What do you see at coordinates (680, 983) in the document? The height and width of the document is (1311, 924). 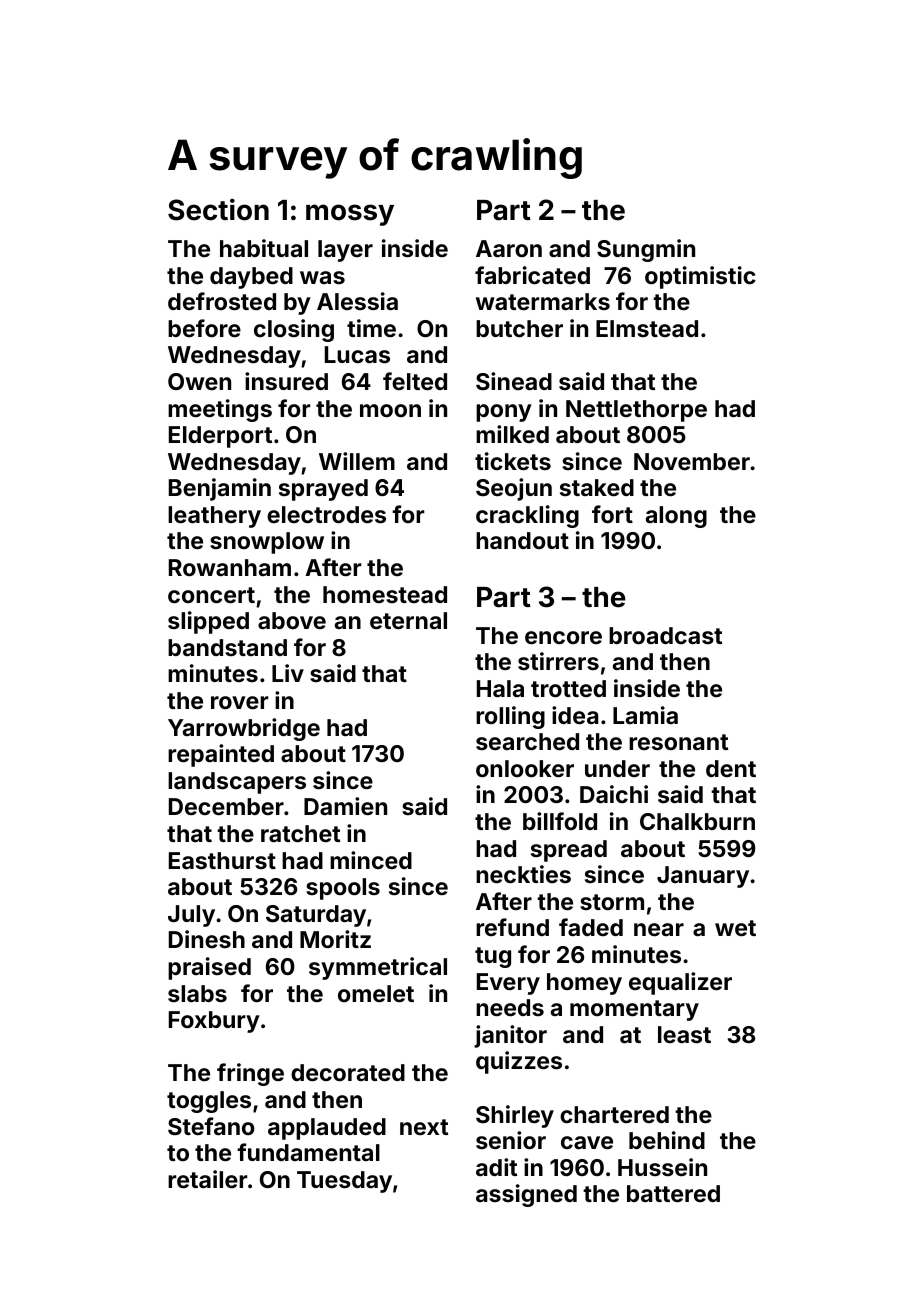 I see `equalizer` at bounding box center [680, 983].
